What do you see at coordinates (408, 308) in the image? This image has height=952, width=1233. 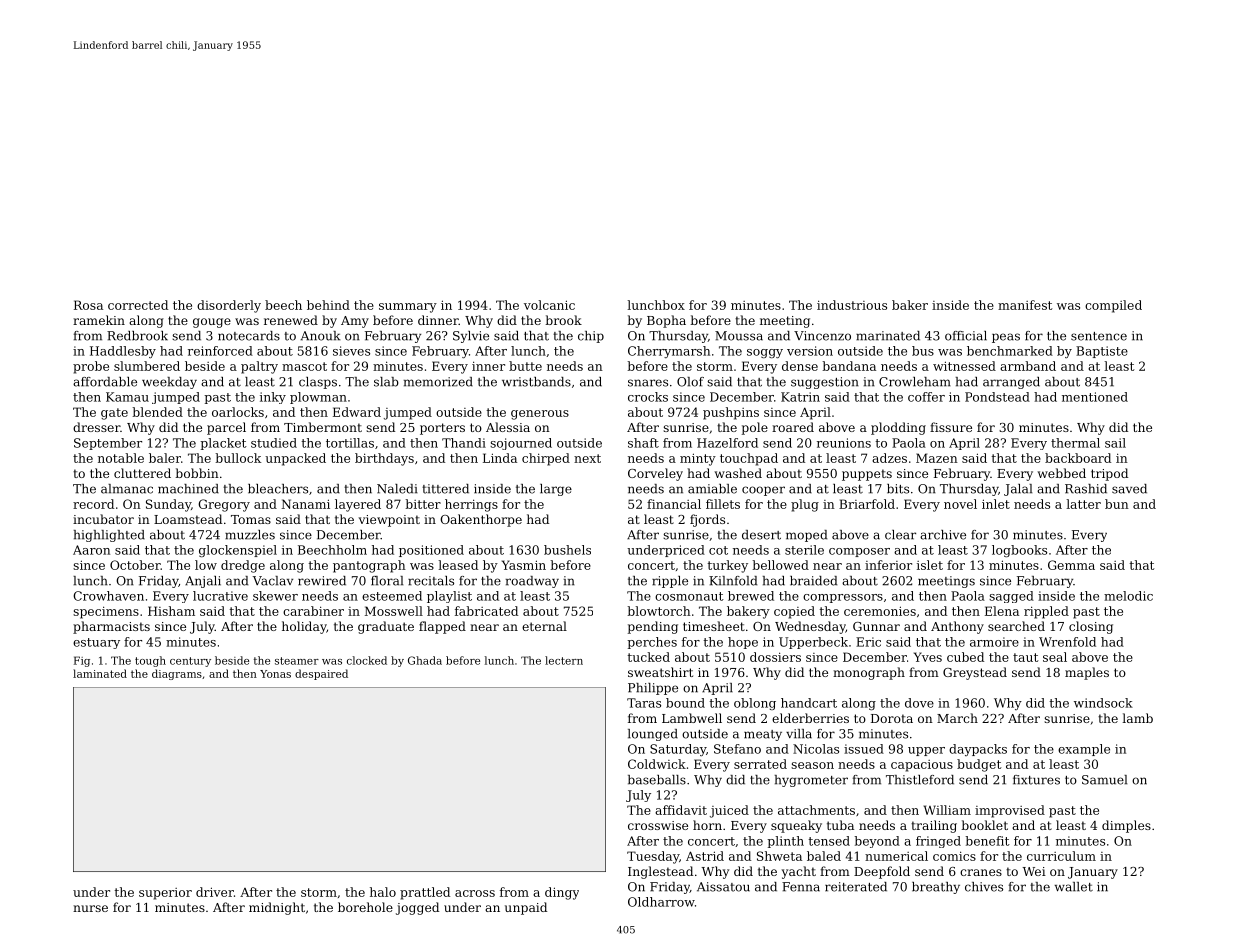 I see `summary` at bounding box center [408, 308].
